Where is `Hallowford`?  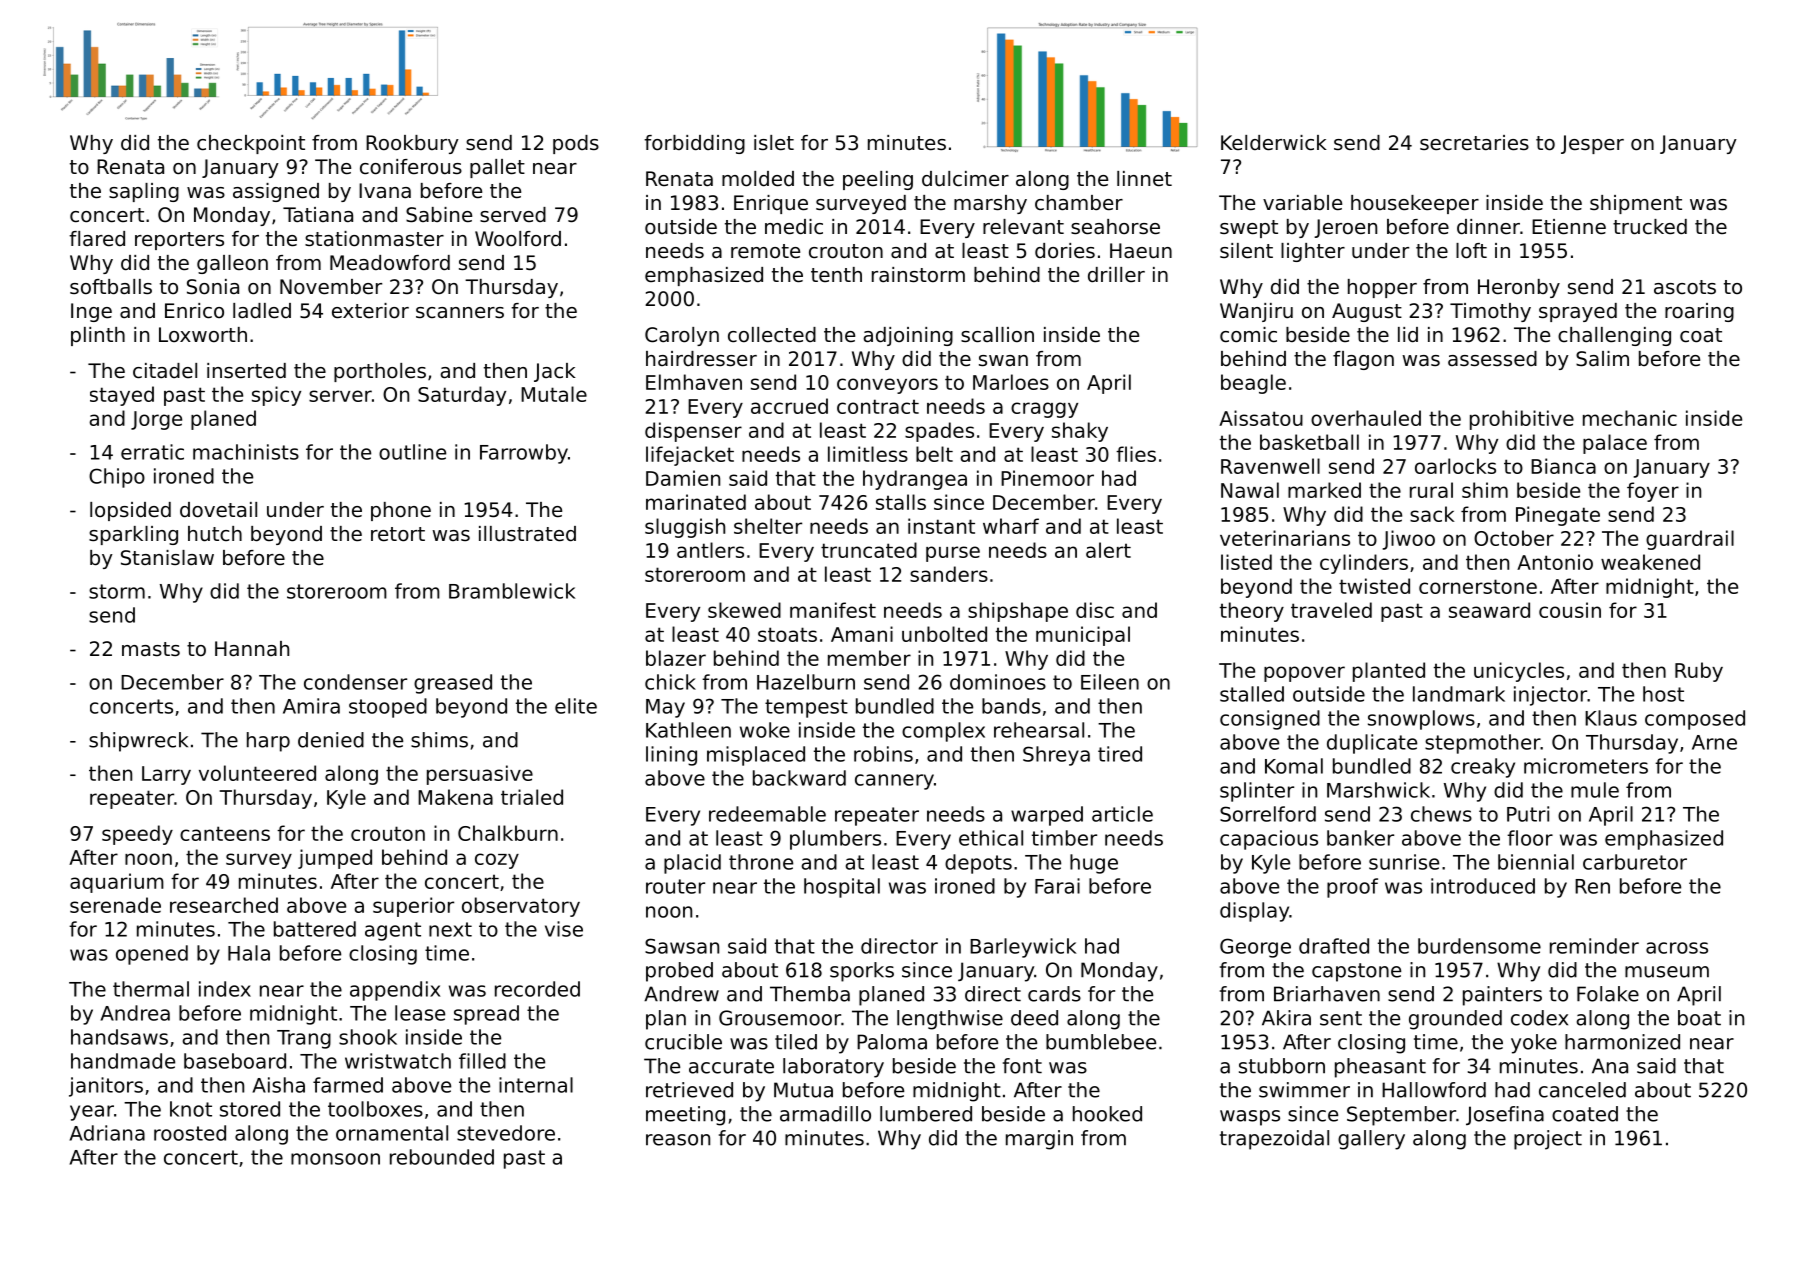
Hallowford is located at coordinates (1434, 1090).
